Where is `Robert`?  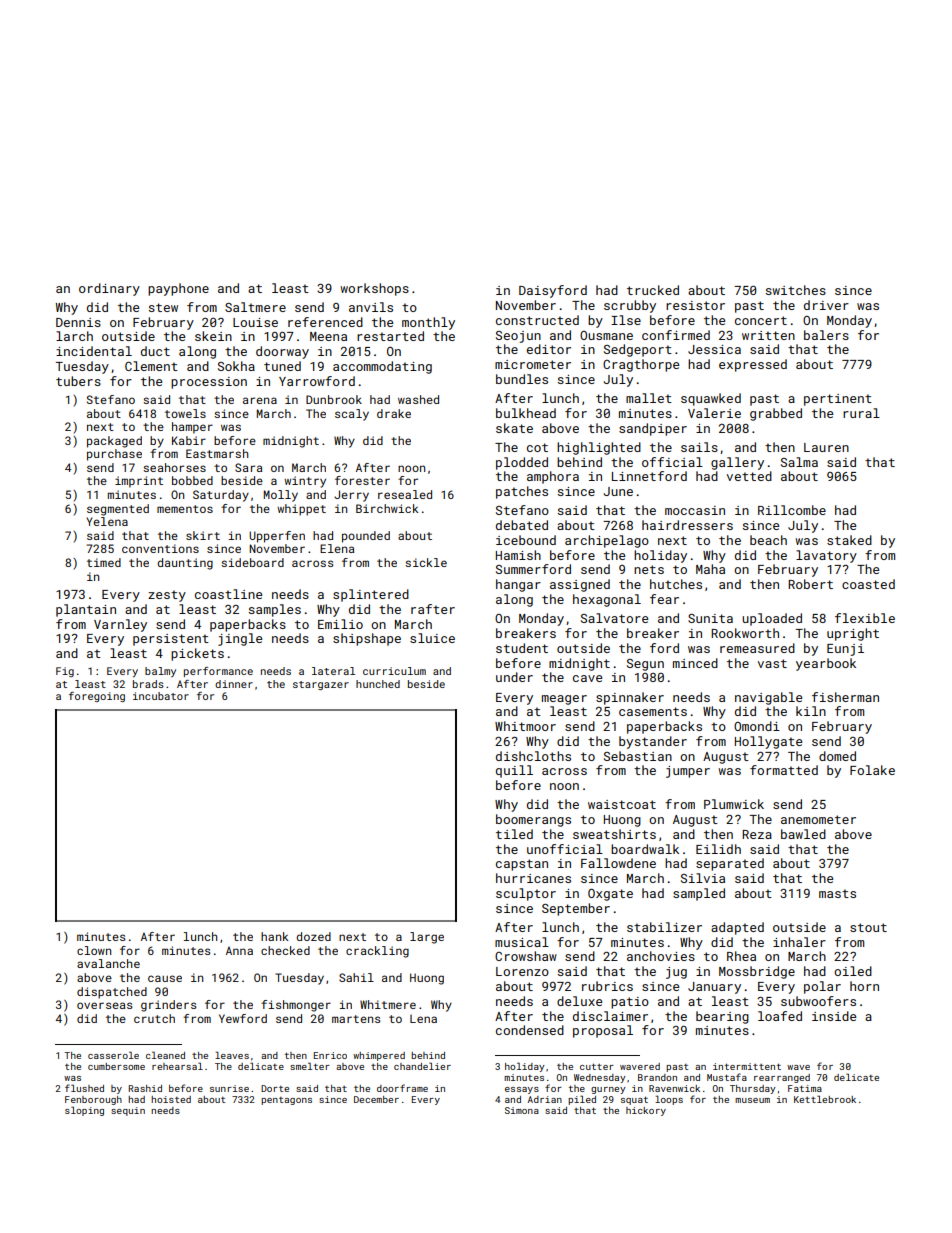 Robert is located at coordinates (810, 584).
